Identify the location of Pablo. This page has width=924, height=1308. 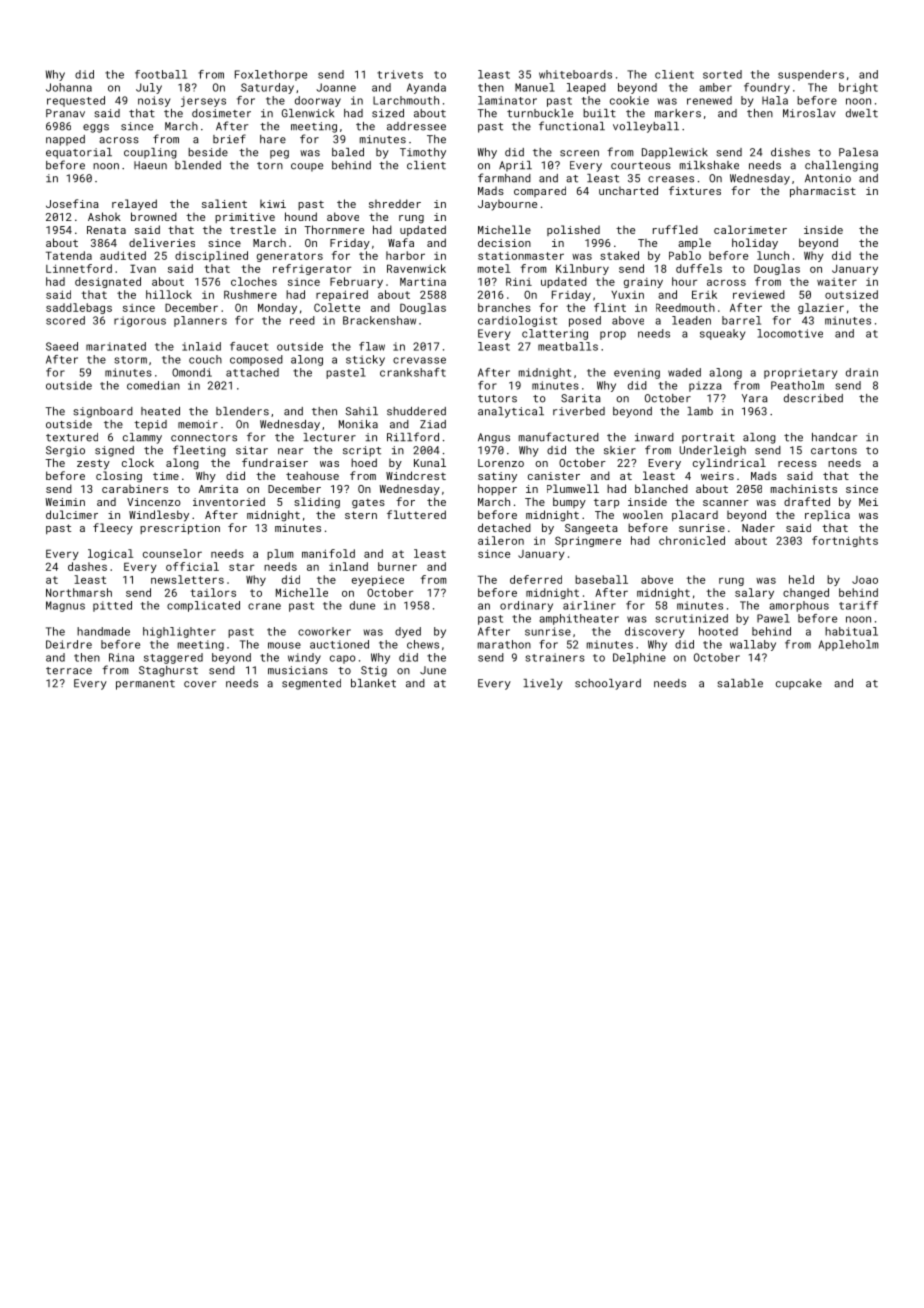
(685, 255).
